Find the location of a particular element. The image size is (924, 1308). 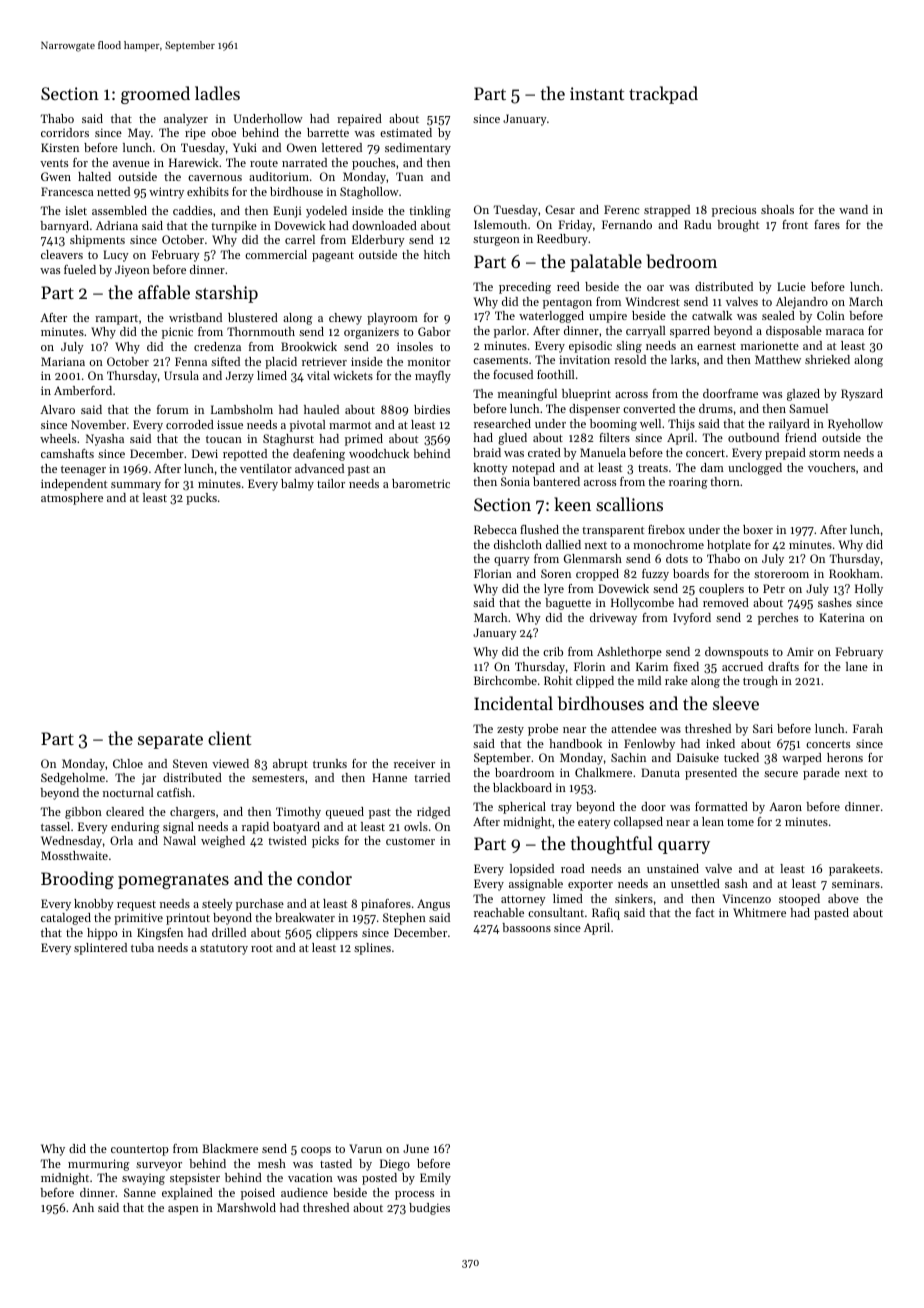

shoals is located at coordinates (777, 209).
